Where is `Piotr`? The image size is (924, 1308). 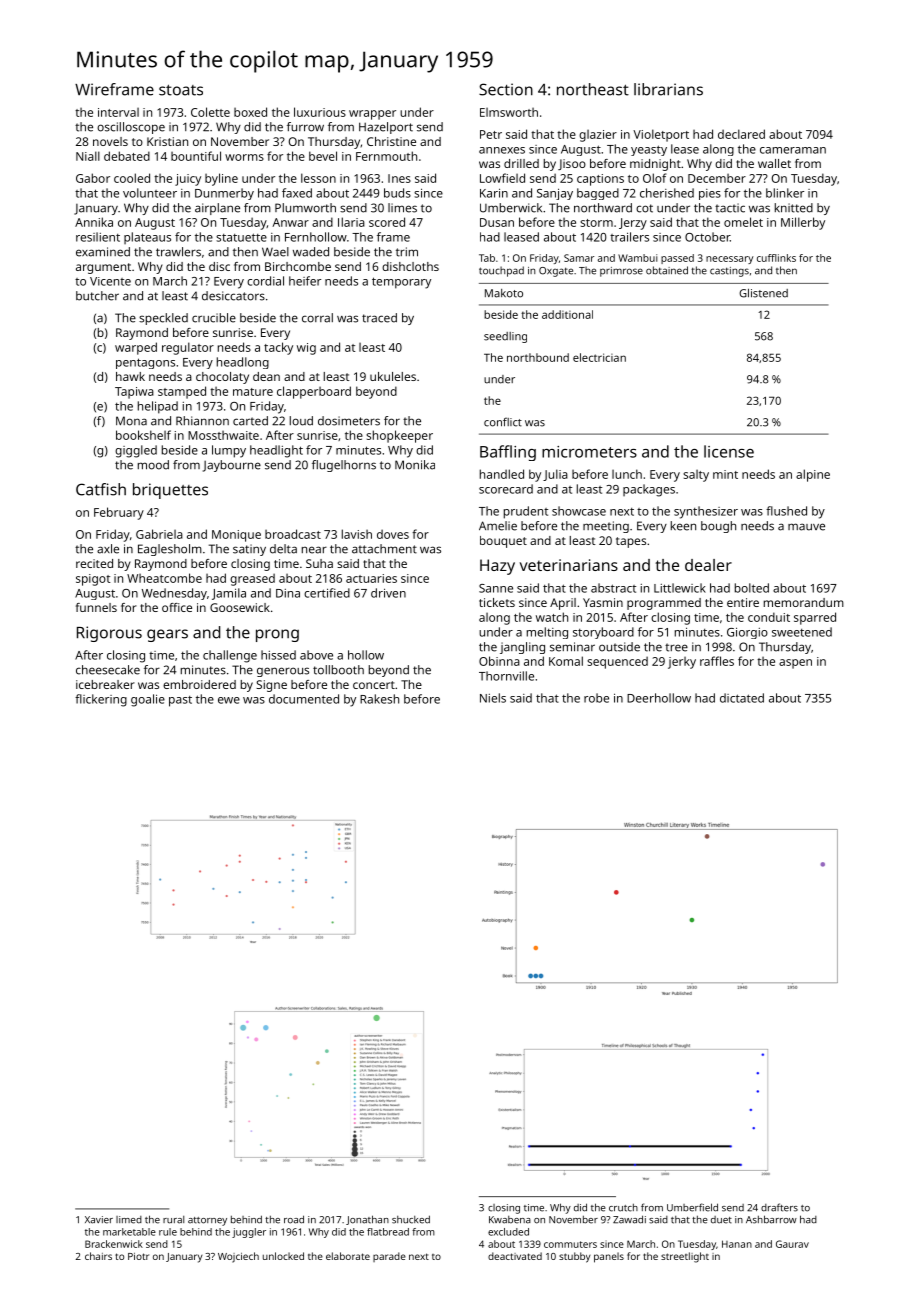 Piotr is located at coordinates (138, 1256).
